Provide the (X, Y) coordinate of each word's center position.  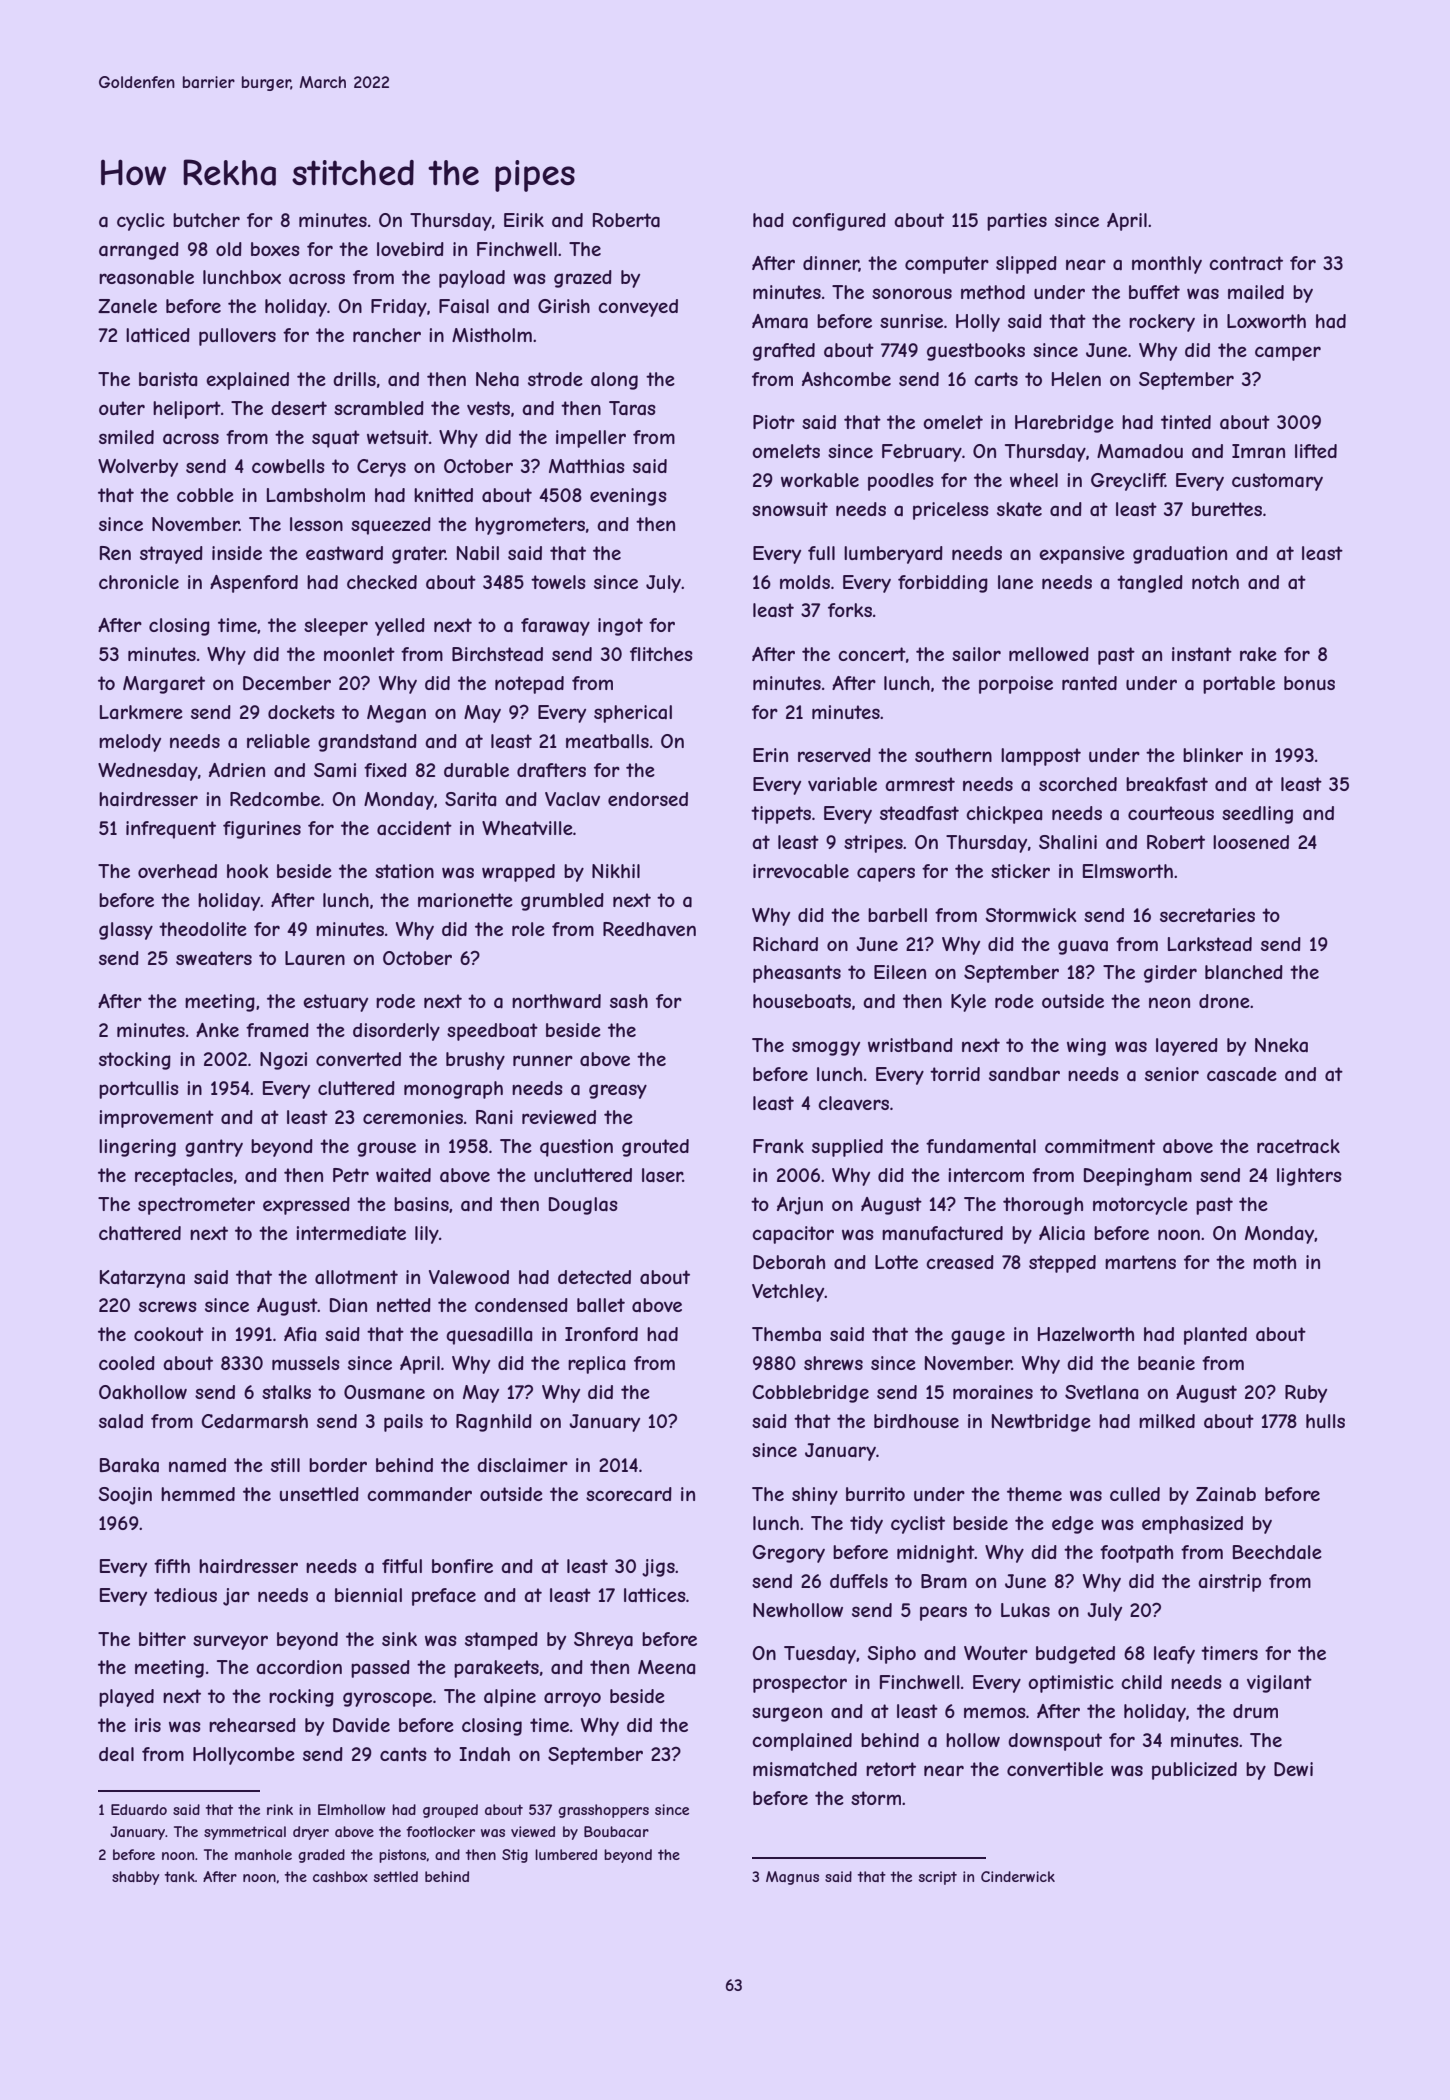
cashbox (340, 1876)
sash (629, 1001)
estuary (335, 1003)
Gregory (788, 1554)
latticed (158, 335)
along (614, 381)
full (821, 553)
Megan (396, 714)
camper (1288, 353)
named (197, 1465)
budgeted (1075, 1655)
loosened (1251, 842)
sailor (976, 654)
